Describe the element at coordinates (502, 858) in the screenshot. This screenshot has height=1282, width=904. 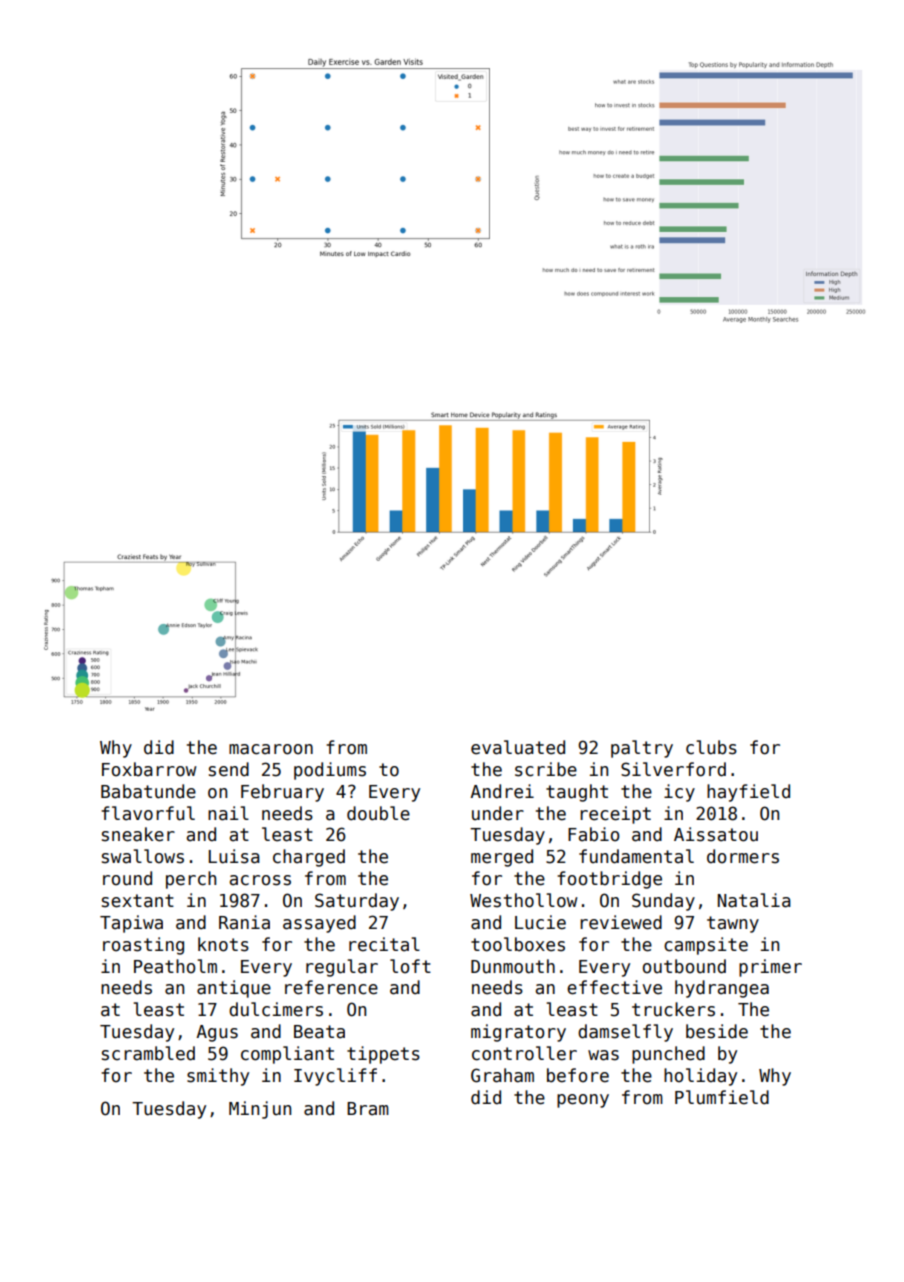
I see `merged` at that location.
